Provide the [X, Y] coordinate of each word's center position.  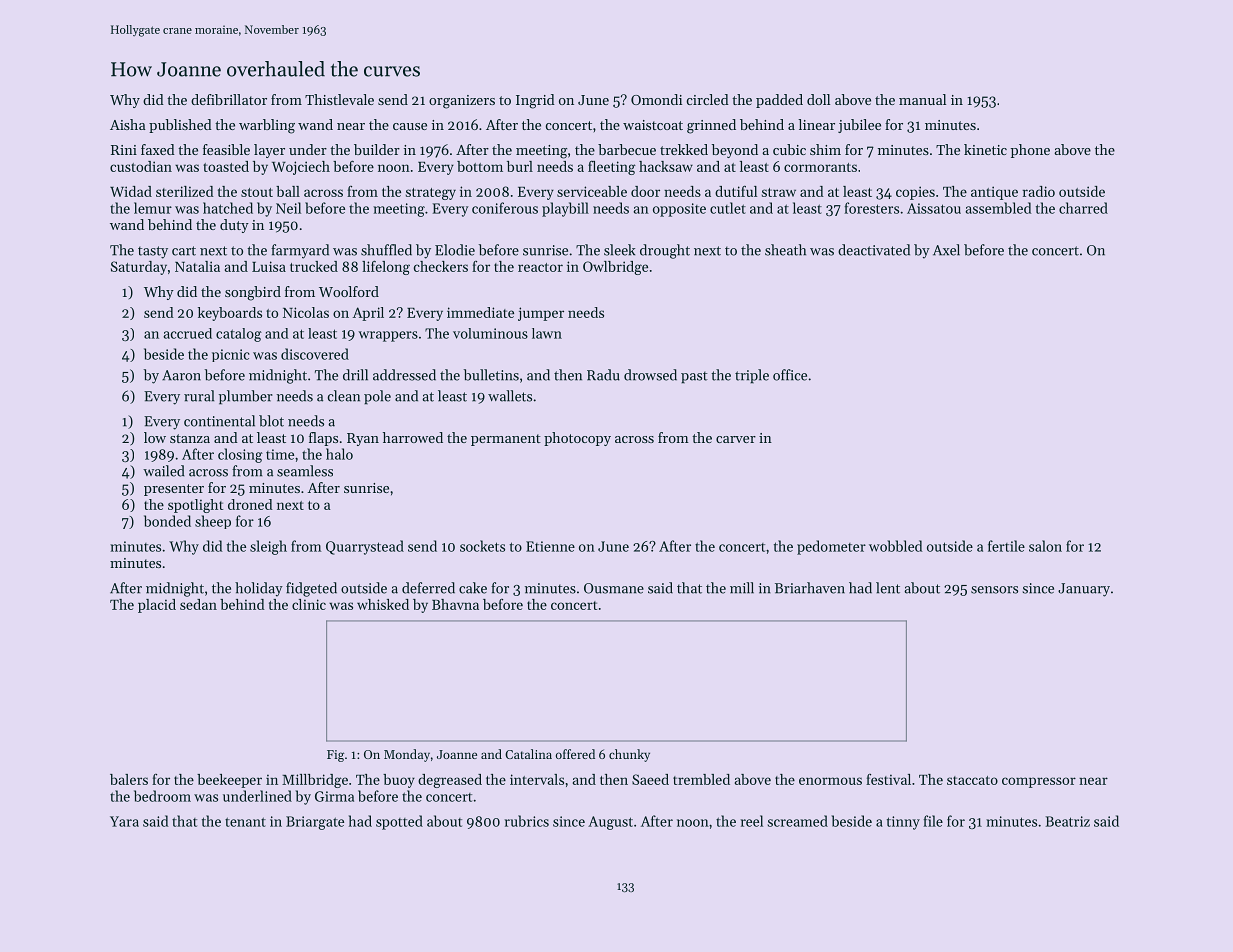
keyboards [230, 314]
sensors [994, 590]
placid [157, 606]
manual [922, 99]
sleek [619, 250]
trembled [701, 779]
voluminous [490, 333]
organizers [462, 102]
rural [199, 396]
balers [129, 779]
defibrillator [229, 99]
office [790, 375]
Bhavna [455, 604]
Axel [946, 250]
